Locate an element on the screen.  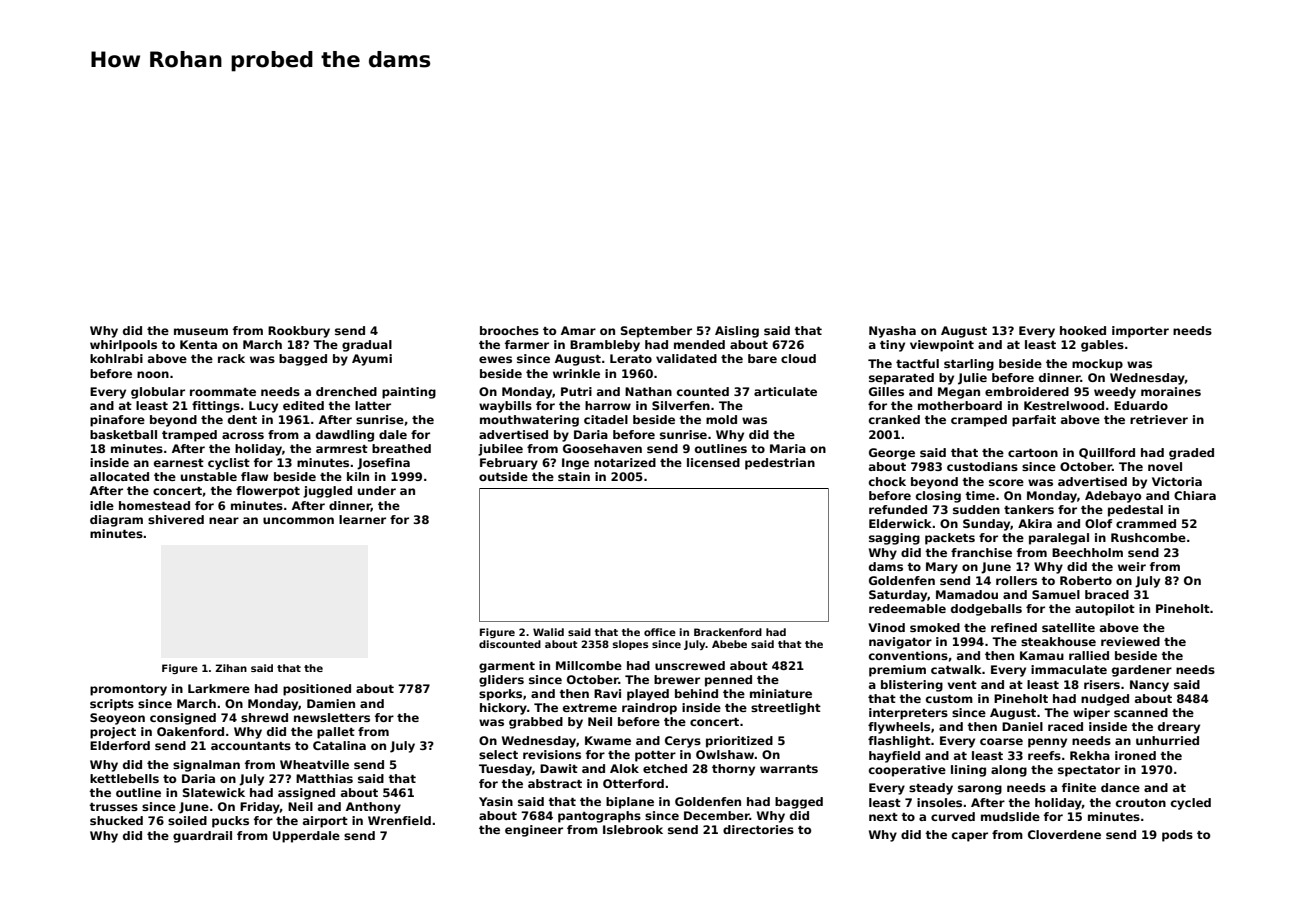
streetlight is located at coordinates (786, 709).
